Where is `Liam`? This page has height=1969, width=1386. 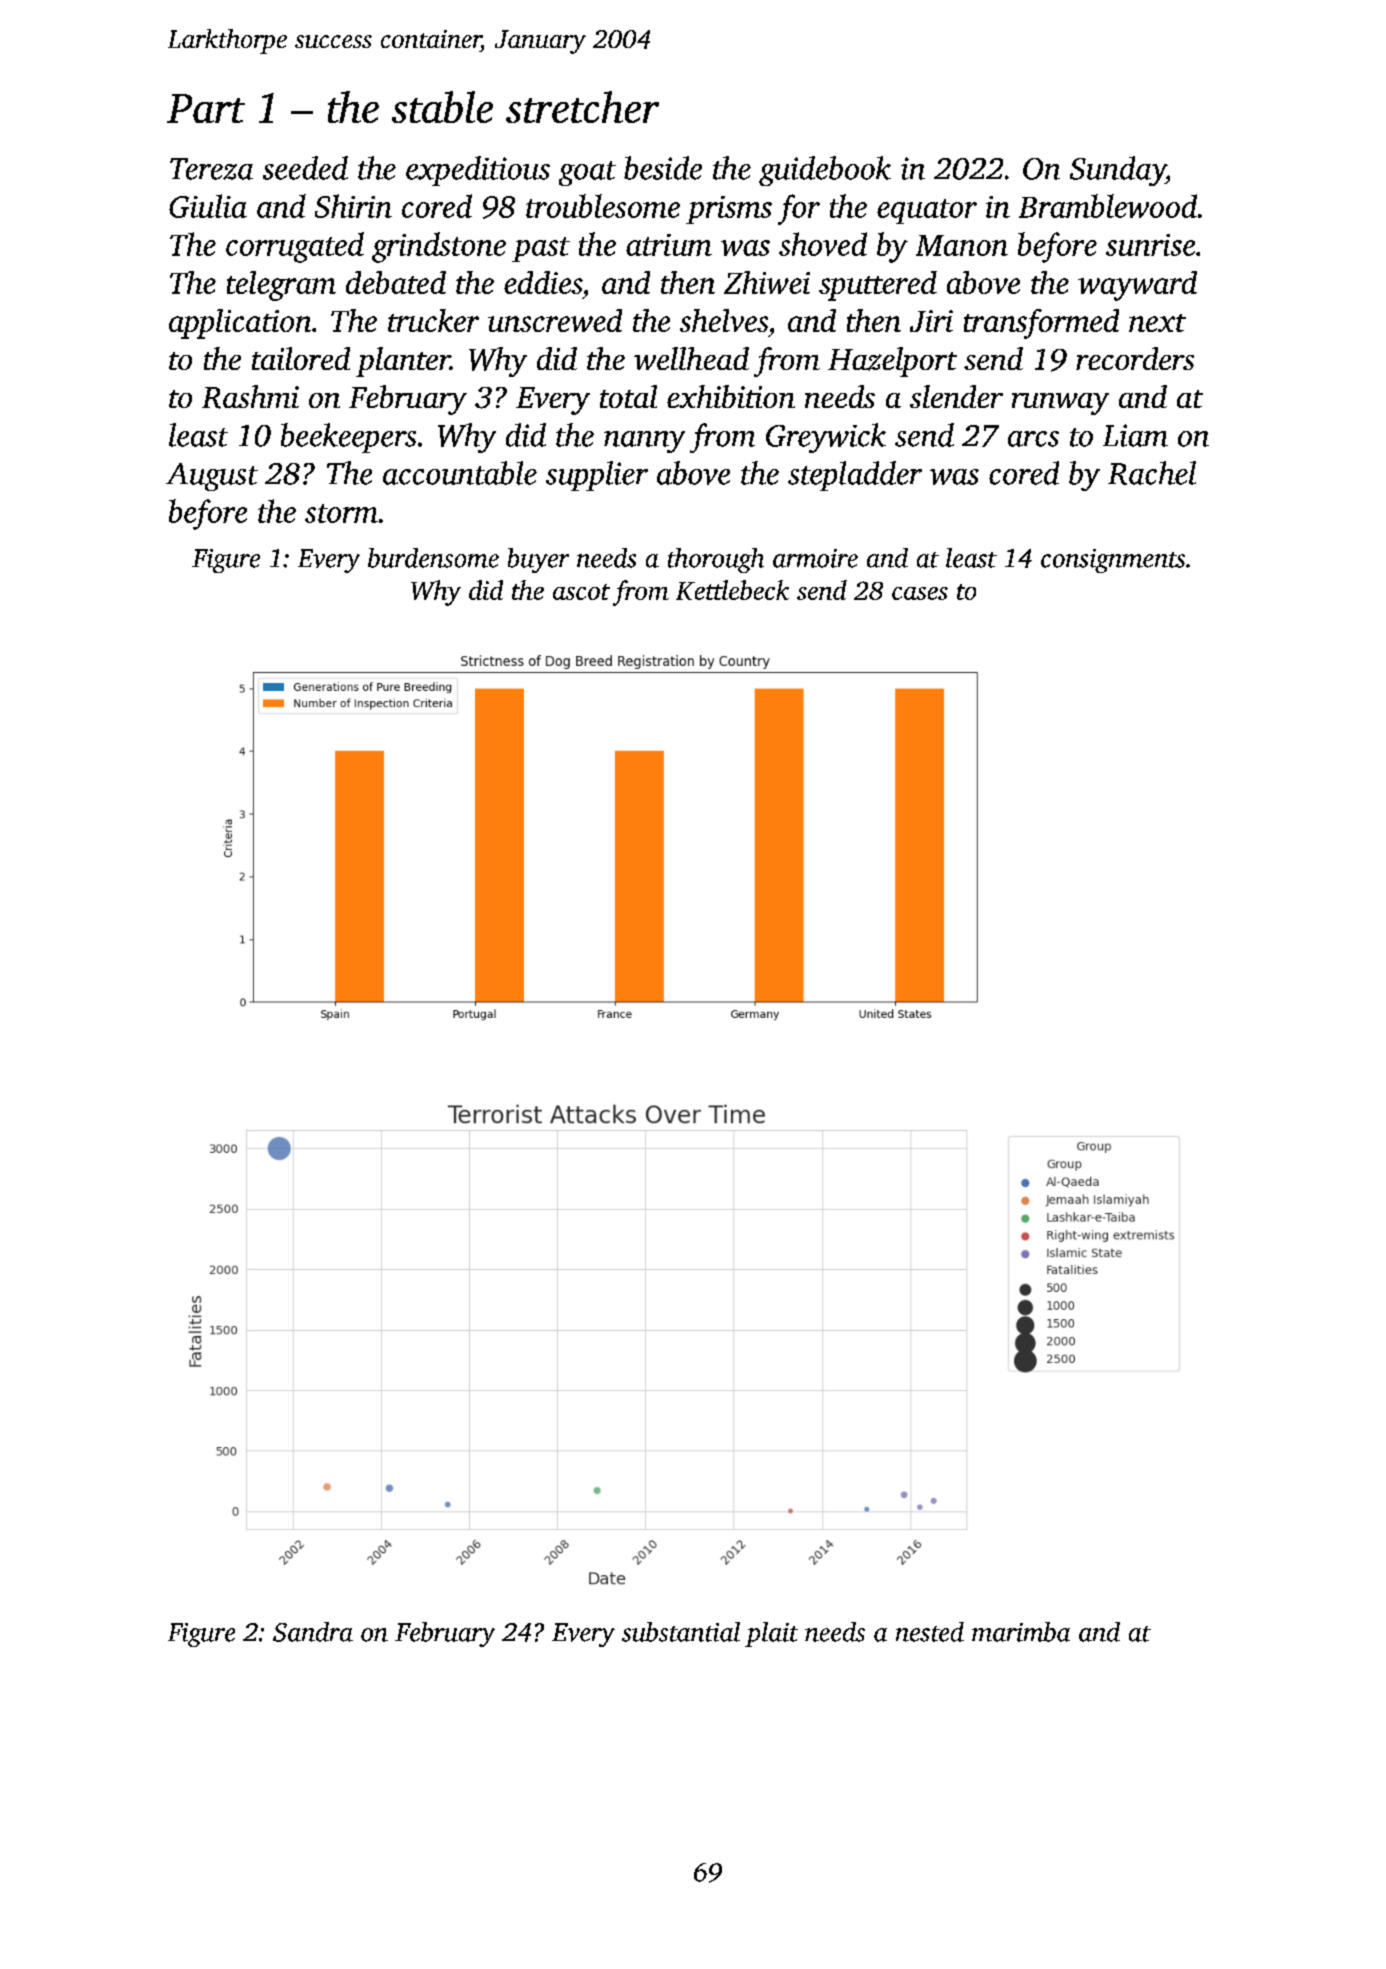 Liam is located at coordinates (1135, 435).
